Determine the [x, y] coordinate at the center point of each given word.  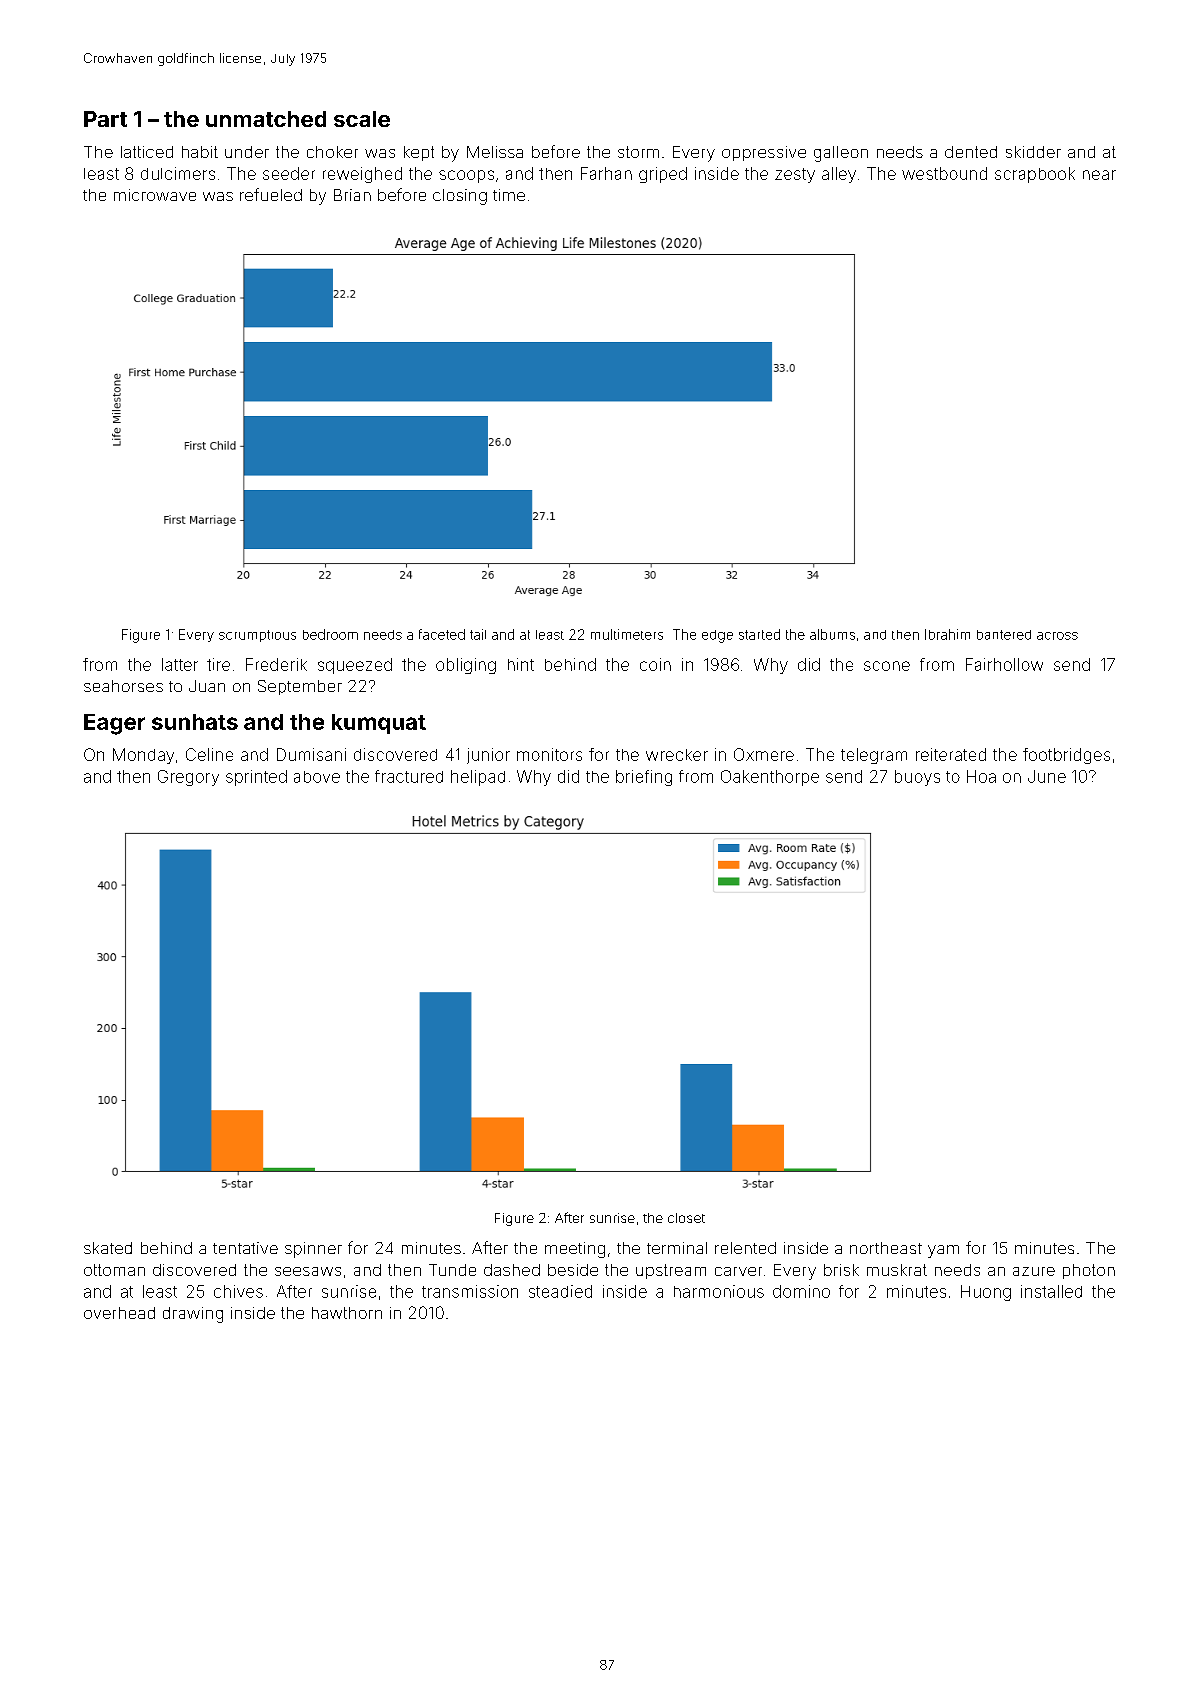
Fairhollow [1004, 664]
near [1099, 175]
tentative [245, 1248]
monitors [549, 754]
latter [180, 664]
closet [686, 1218]
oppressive [764, 153]
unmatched [266, 119]
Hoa [981, 776]
